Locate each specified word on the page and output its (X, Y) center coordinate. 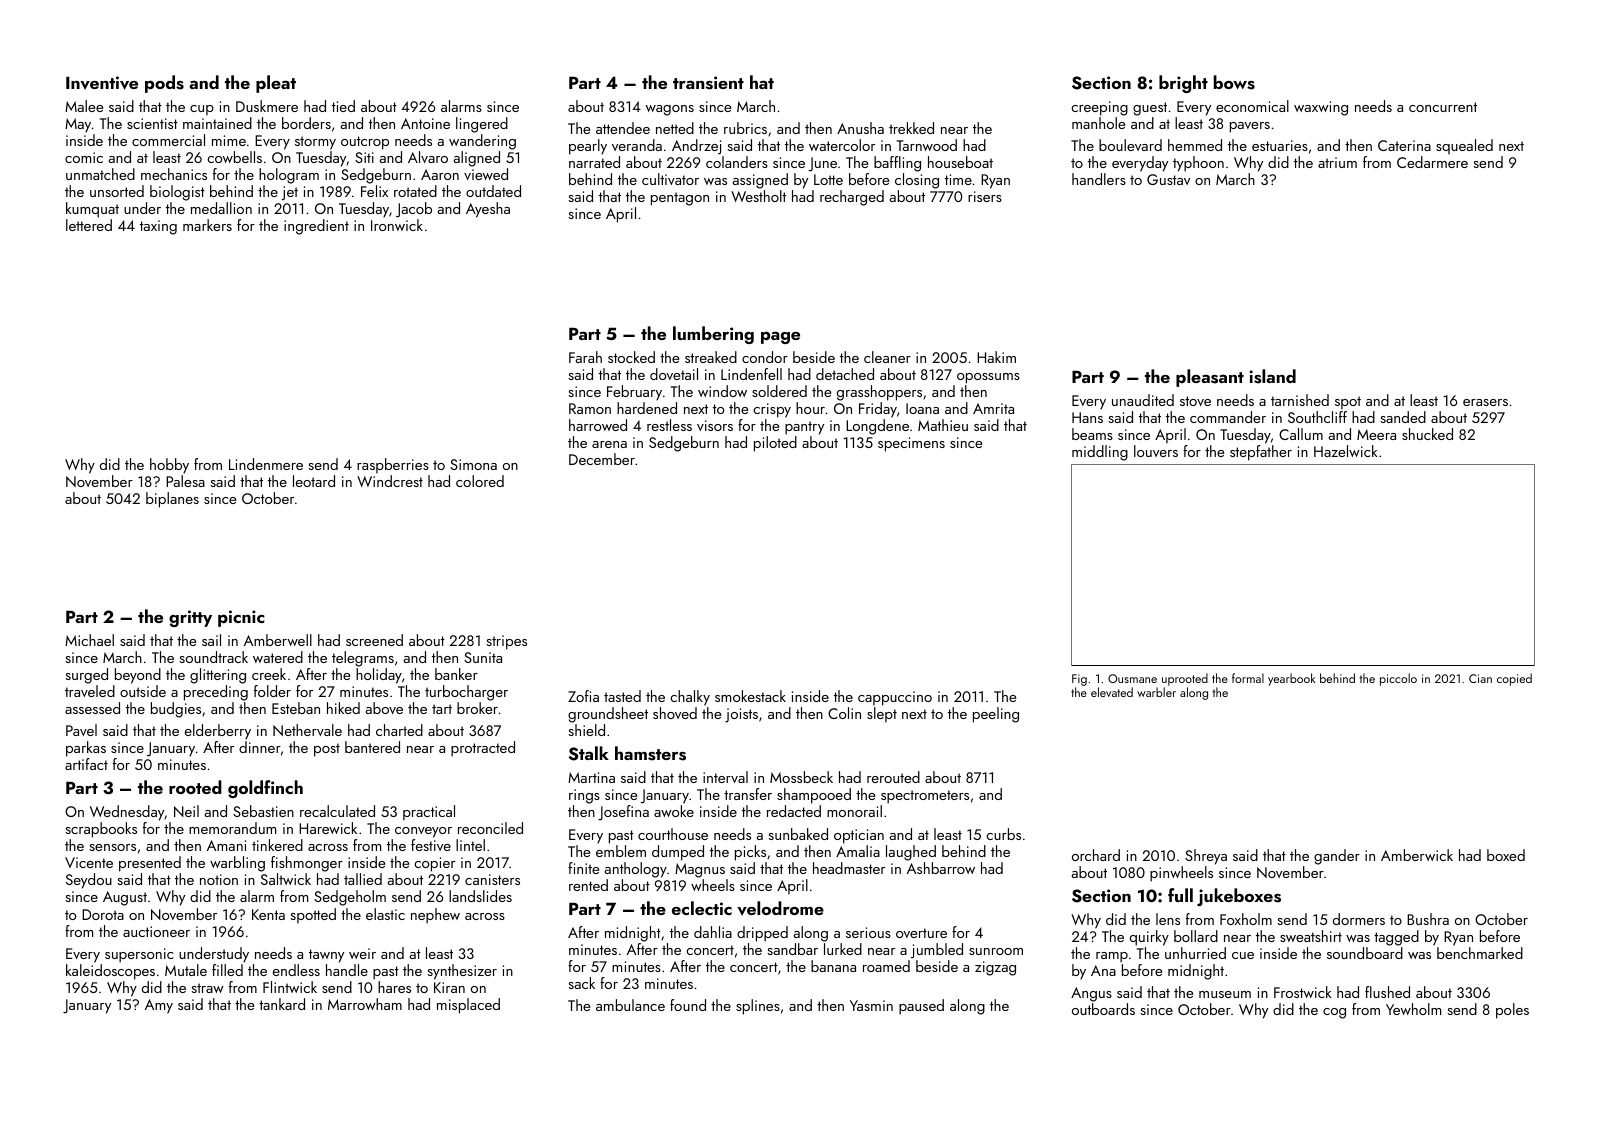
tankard (282, 1004)
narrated (594, 162)
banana (833, 966)
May (78, 125)
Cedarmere (1432, 162)
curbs (1003, 834)
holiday (379, 676)
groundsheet (608, 715)
